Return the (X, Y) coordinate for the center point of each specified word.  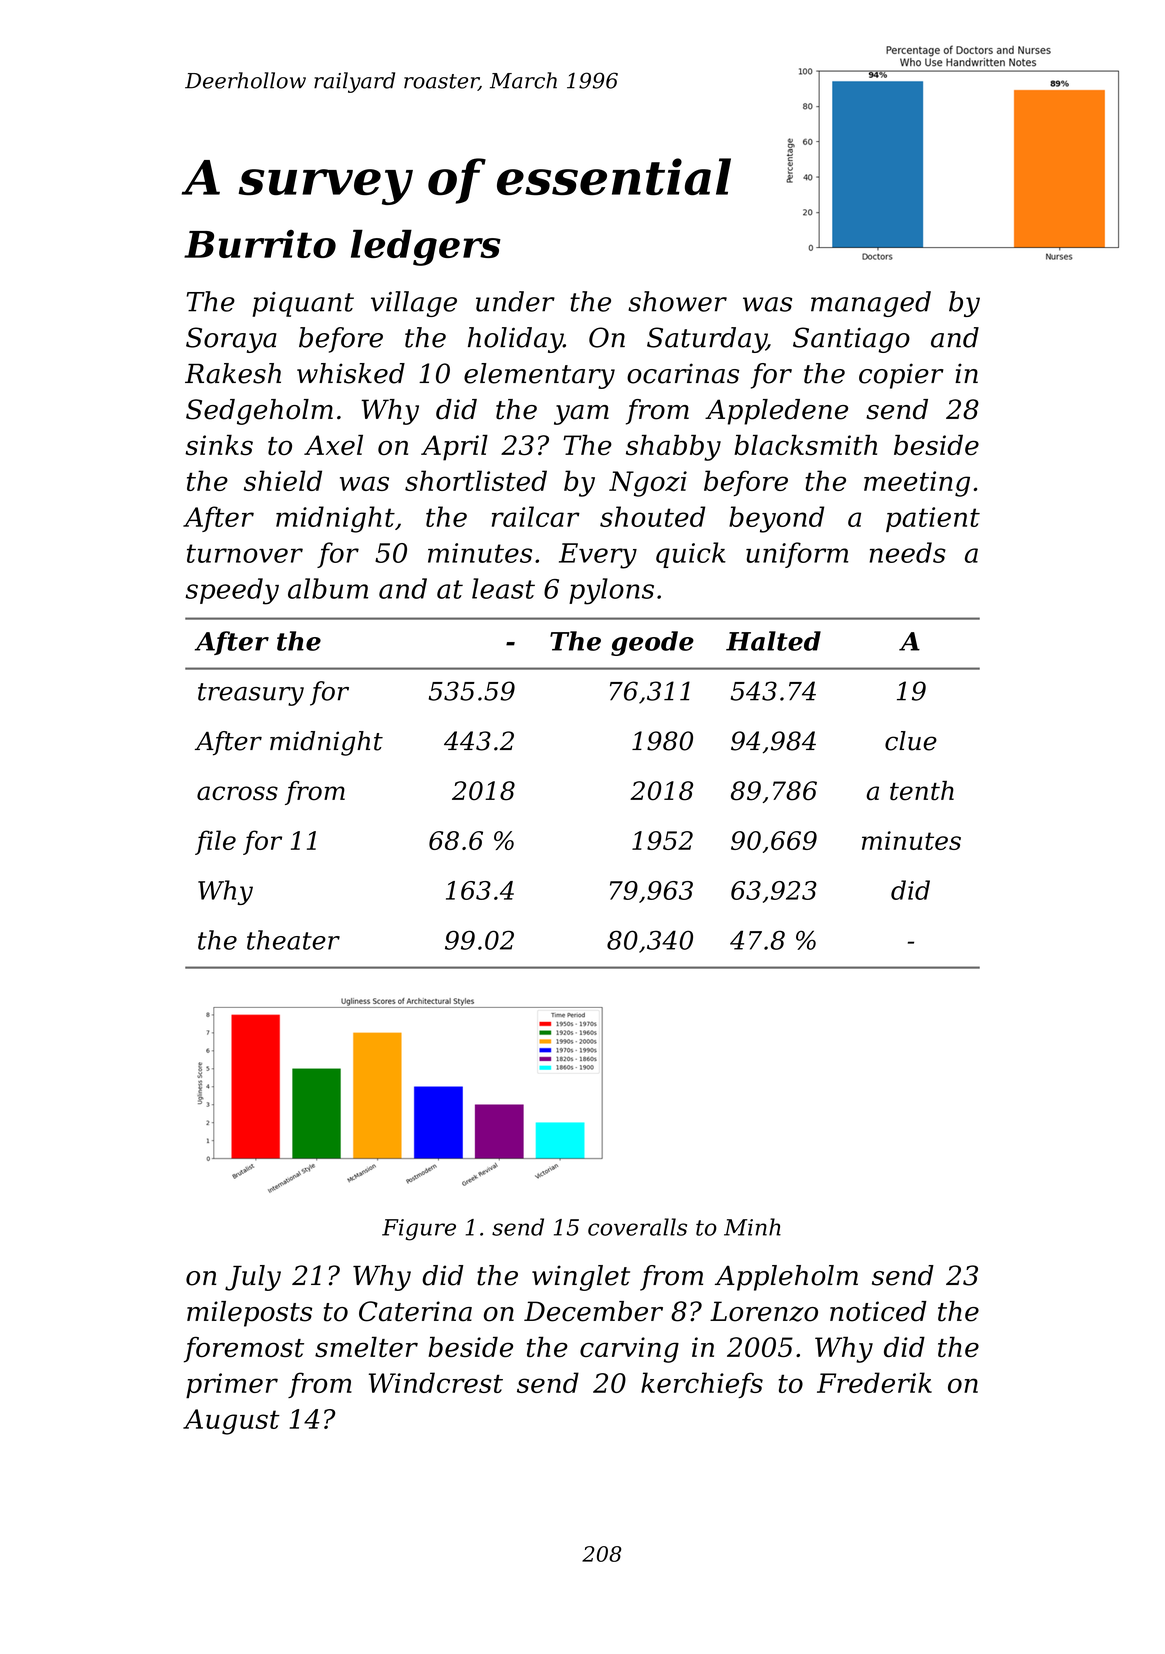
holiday (515, 340)
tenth (922, 791)
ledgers (426, 247)
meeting (917, 484)
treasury (251, 694)
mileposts (249, 1314)
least (503, 588)
